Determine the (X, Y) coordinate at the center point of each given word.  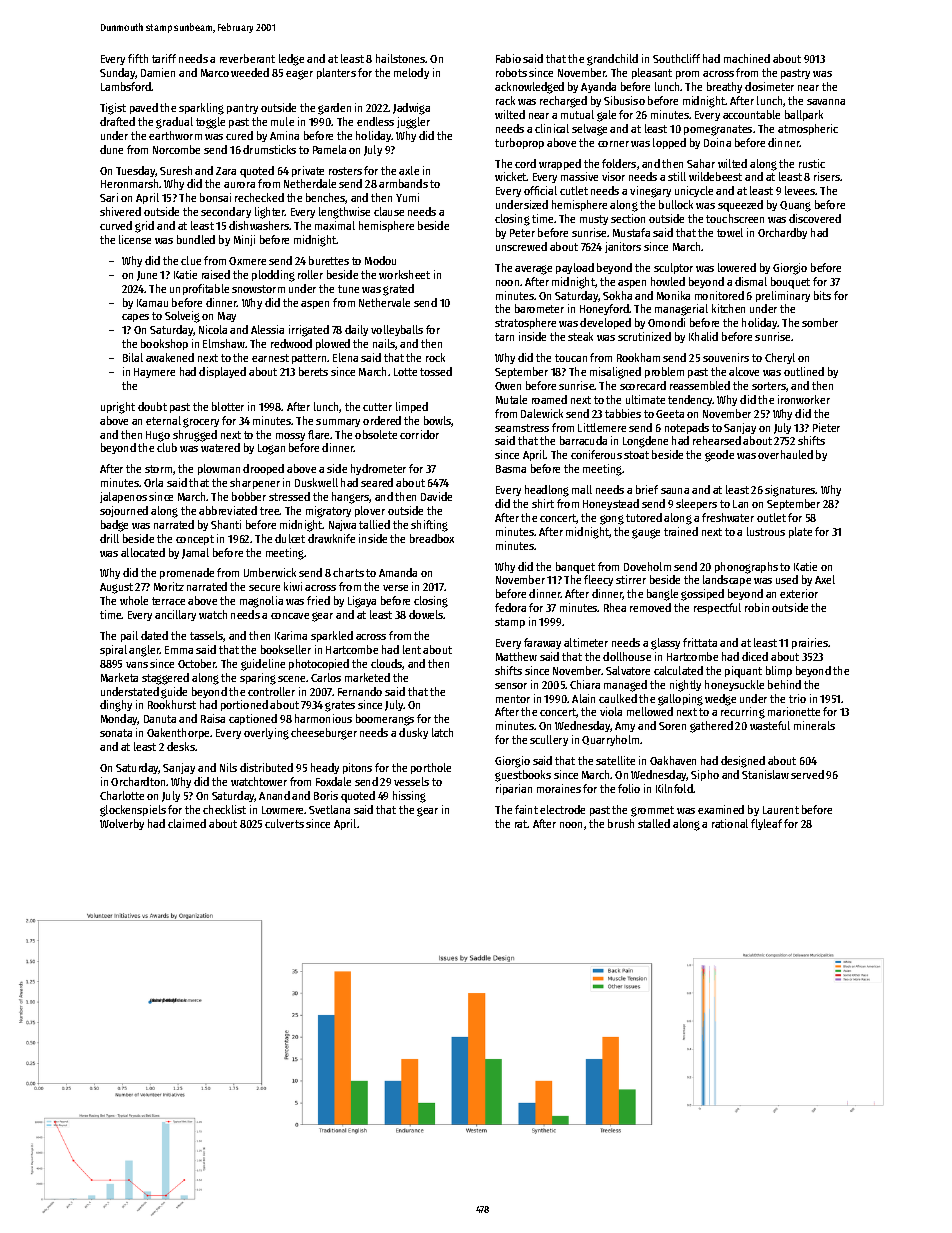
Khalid (703, 336)
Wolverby (122, 824)
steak (580, 336)
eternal (163, 420)
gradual (174, 123)
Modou (380, 260)
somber (820, 322)
